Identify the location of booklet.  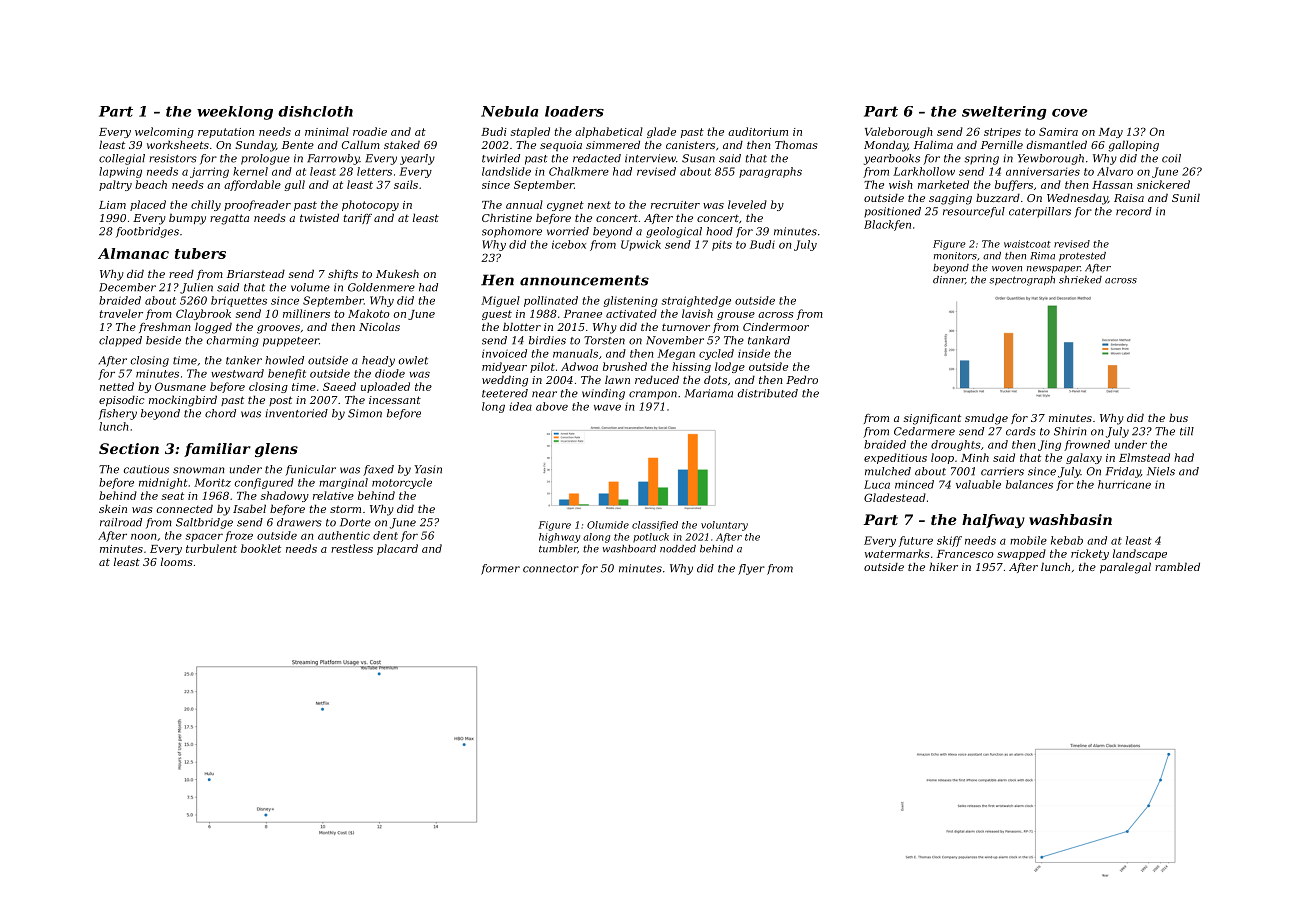
(261, 548).
